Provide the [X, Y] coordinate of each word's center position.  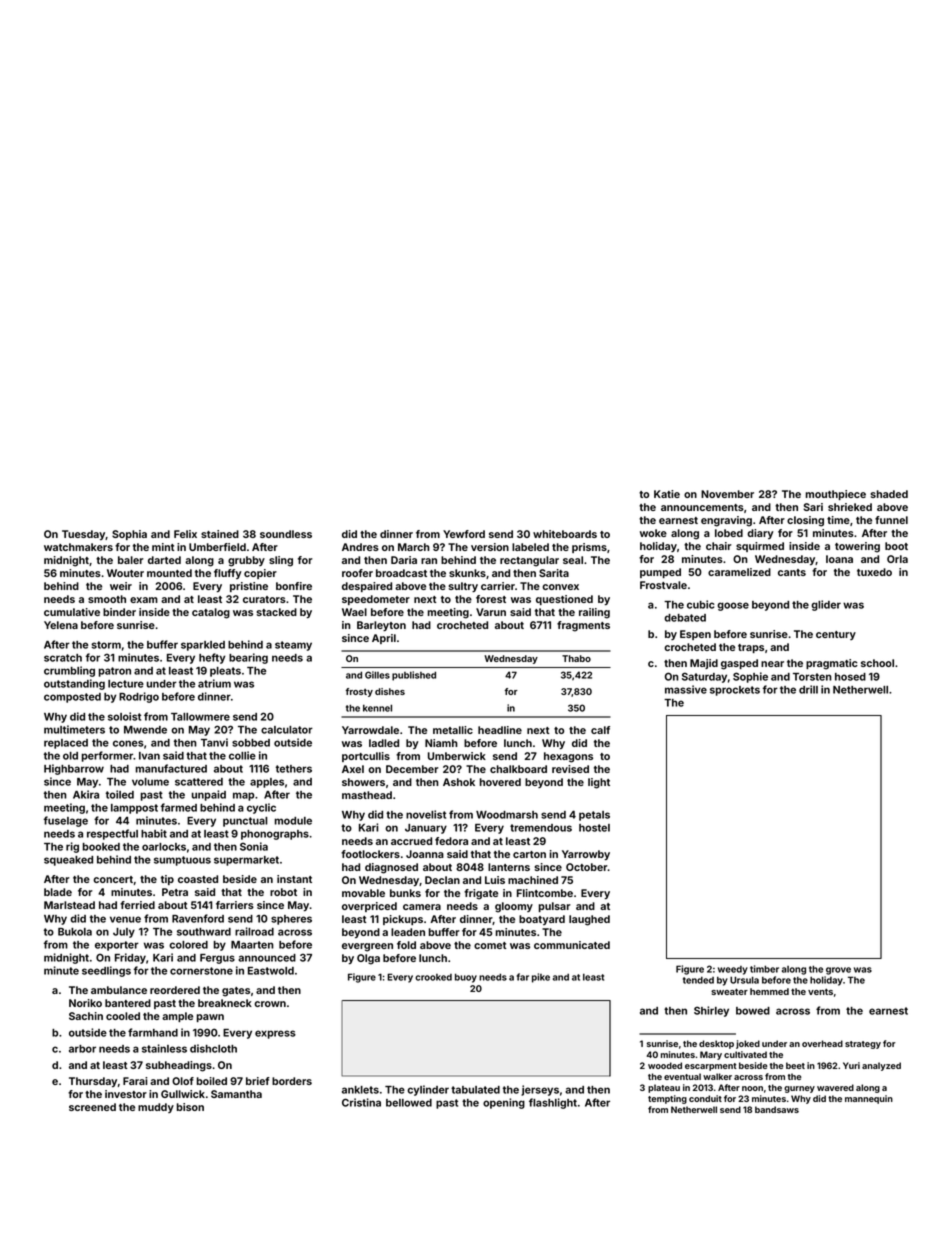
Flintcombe [545, 893]
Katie [667, 494]
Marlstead [69, 905]
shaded [889, 494]
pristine [249, 587]
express [275, 1034]
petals [594, 816]
